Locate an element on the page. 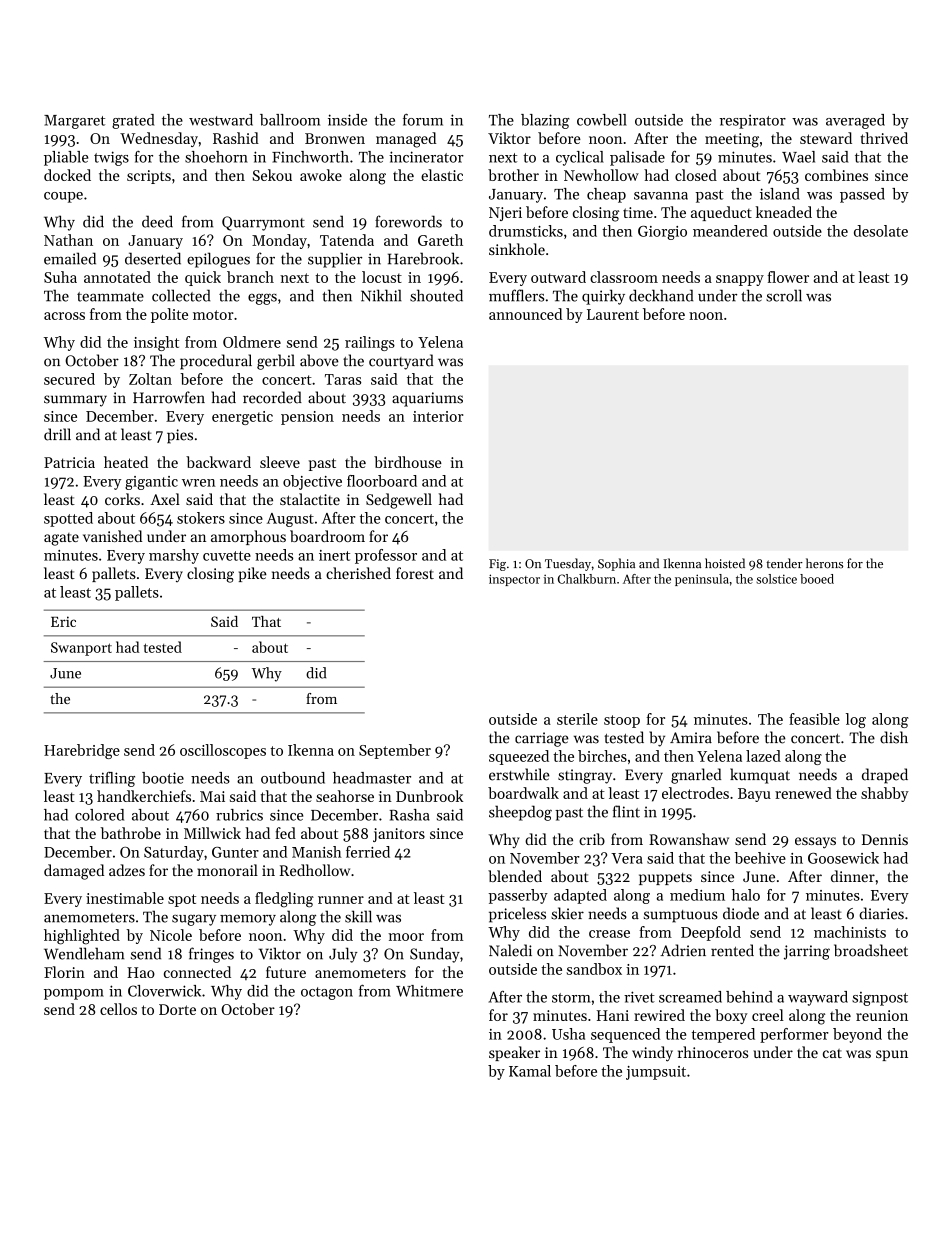 The height and width of the image is (1233, 952). Njeri is located at coordinates (505, 214).
